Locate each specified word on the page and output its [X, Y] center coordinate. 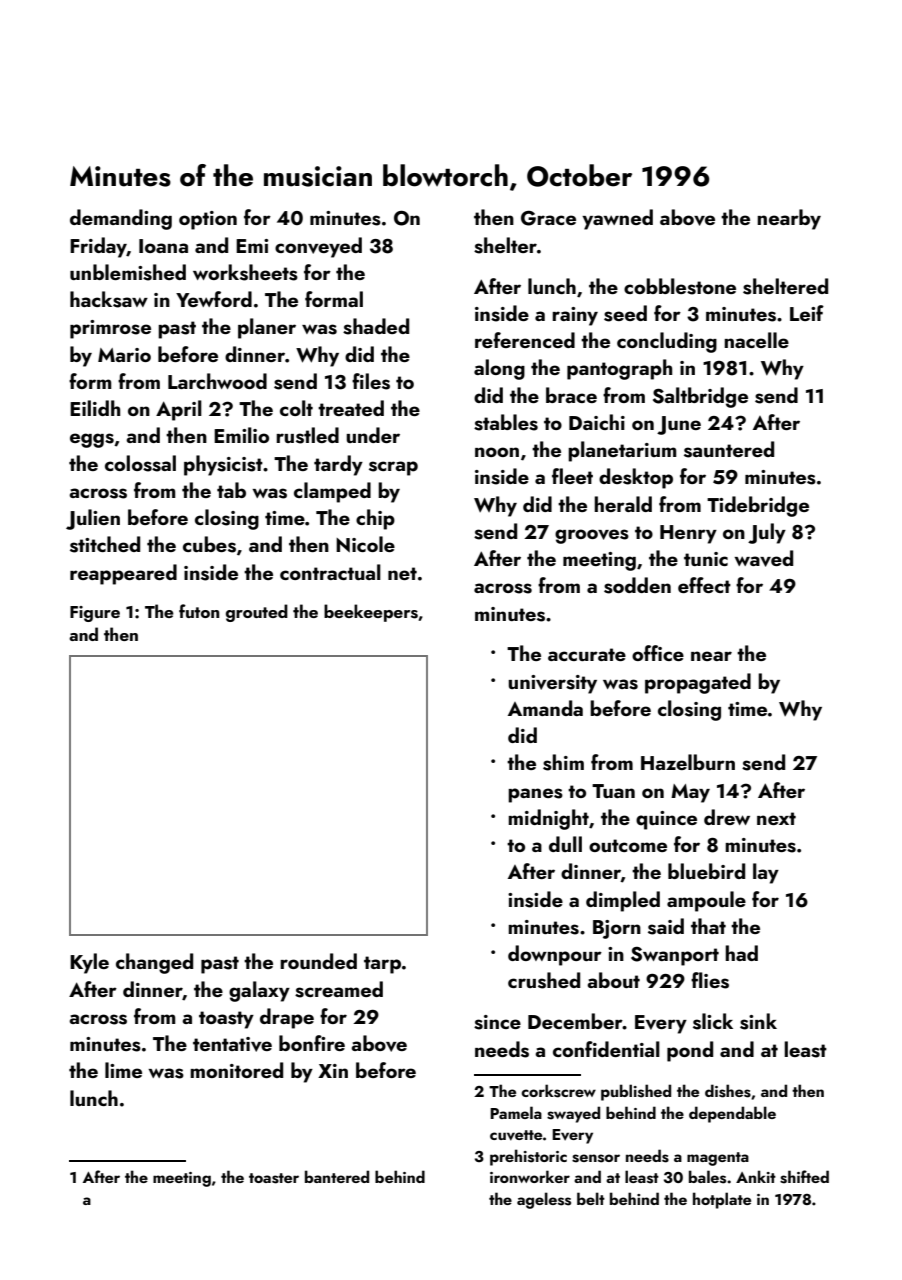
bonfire [312, 1043]
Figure [95, 614]
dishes [728, 1091]
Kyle [89, 963]
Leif [807, 313]
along [499, 369]
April [179, 410]
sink [758, 1021]
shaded [376, 326]
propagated [698, 683]
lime [123, 1070]
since [497, 1022]
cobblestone [680, 286]
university [552, 684]
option [208, 220]
